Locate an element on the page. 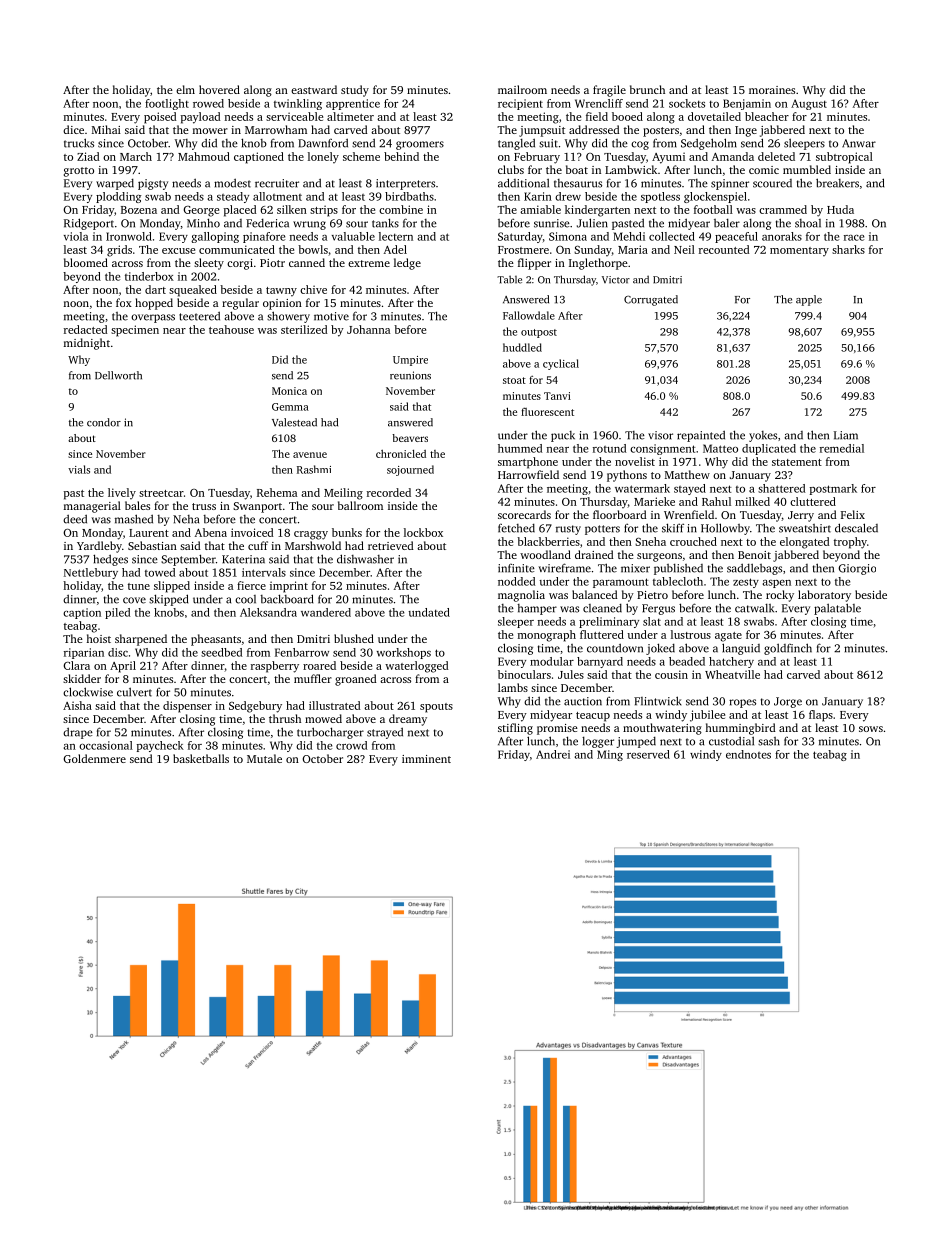  Valestead is located at coordinates (294, 422).
